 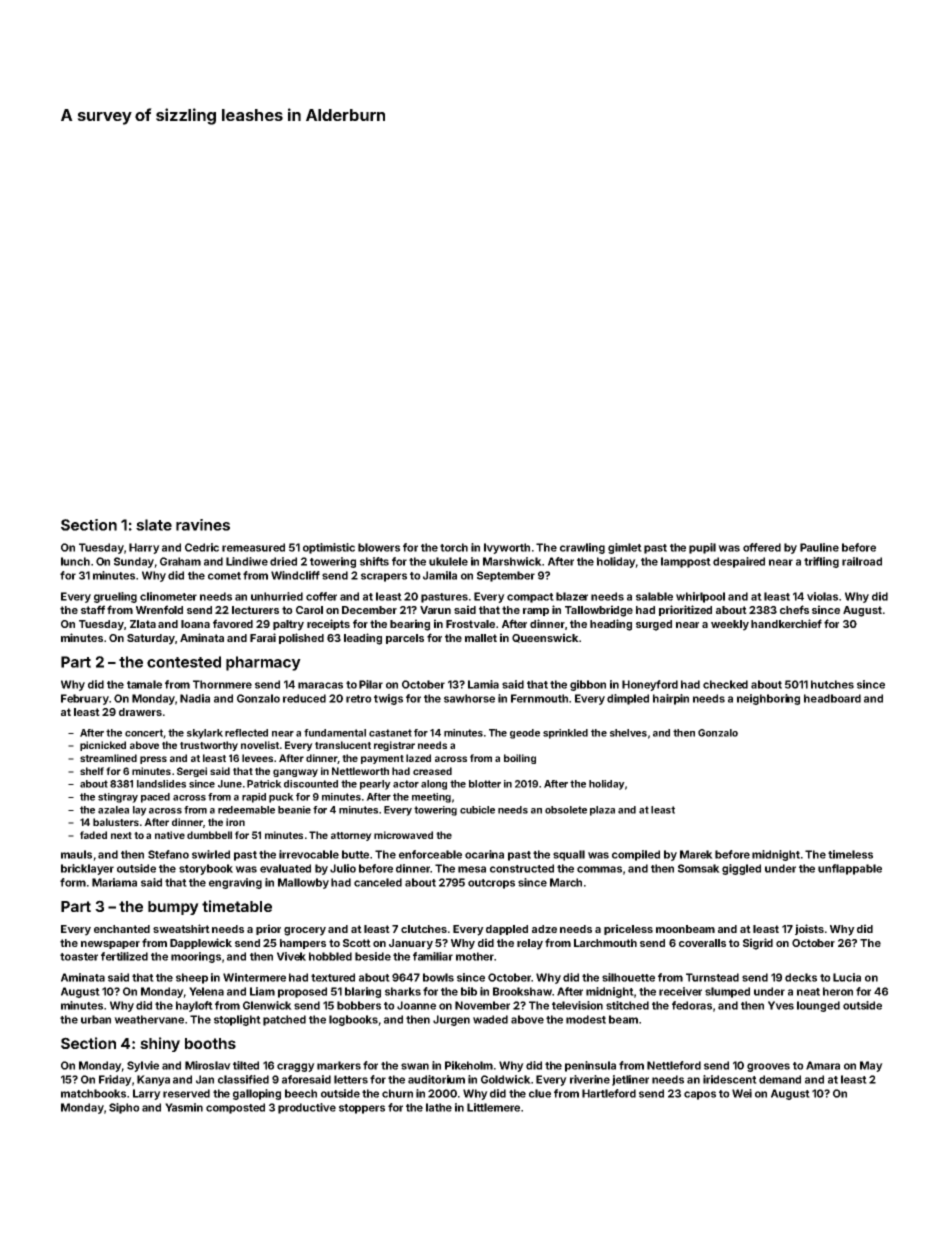 What do you see at coordinates (155, 798) in the screenshot?
I see `paced` at bounding box center [155, 798].
